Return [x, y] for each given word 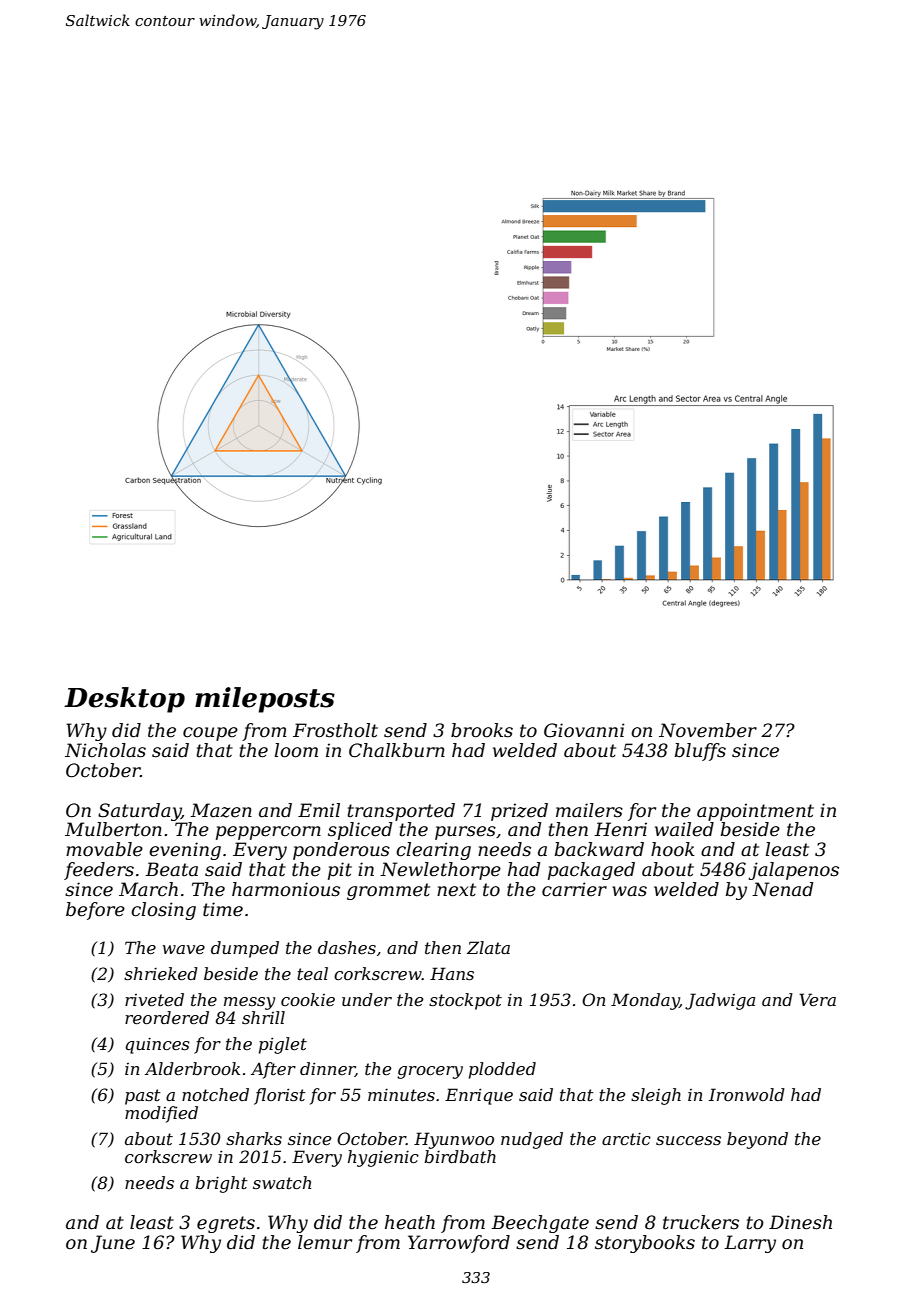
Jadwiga [720, 1001]
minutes [401, 1094]
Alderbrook [192, 1068]
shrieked [161, 973]
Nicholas [105, 750]
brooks [482, 730]
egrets [226, 1224]
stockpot [465, 1001]
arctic [626, 1138]
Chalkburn [397, 750]
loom [296, 750]
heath [410, 1222]
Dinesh [800, 1222]
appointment [755, 812]
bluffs [700, 752]
